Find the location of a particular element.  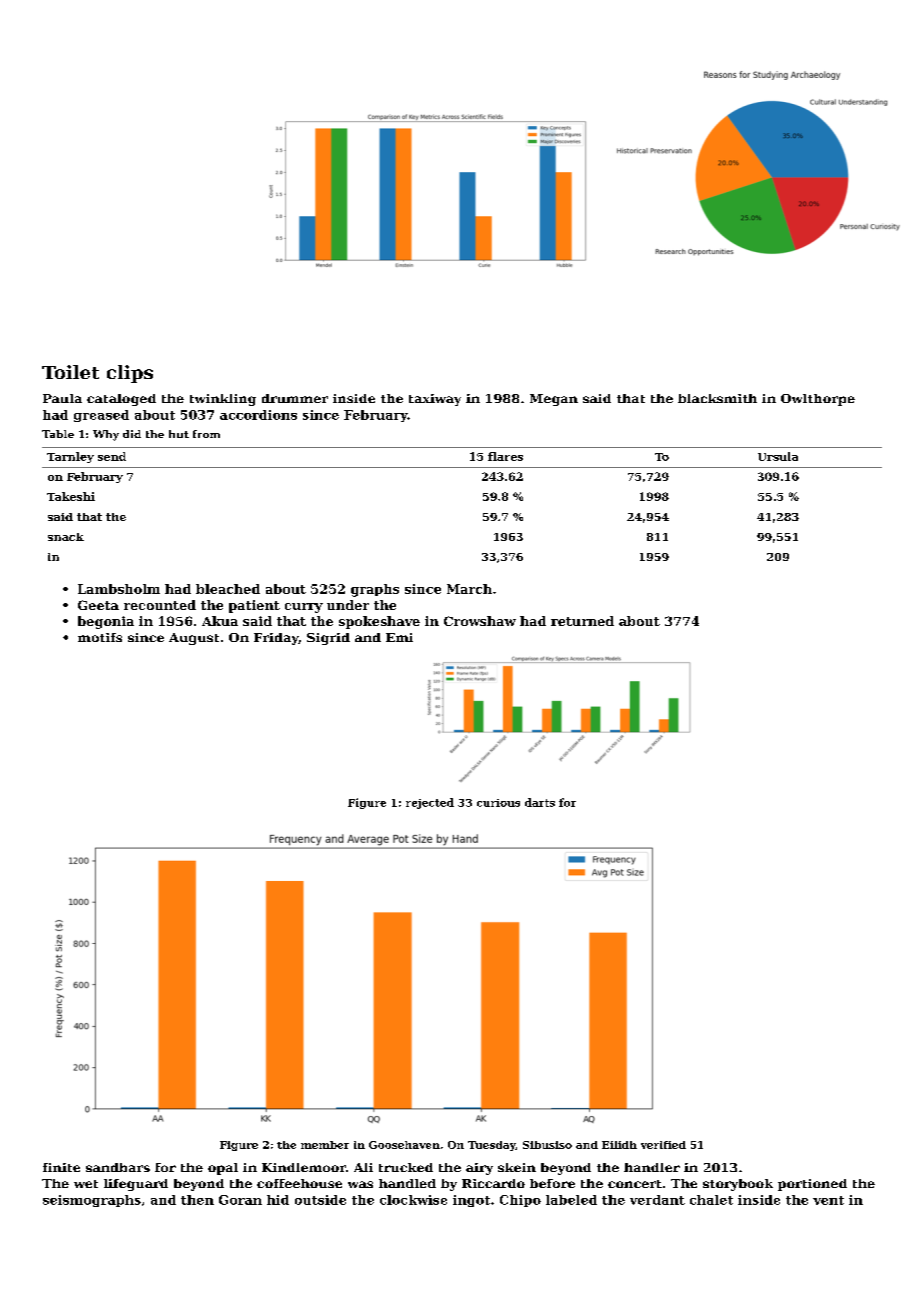

returned is located at coordinates (582, 621).
